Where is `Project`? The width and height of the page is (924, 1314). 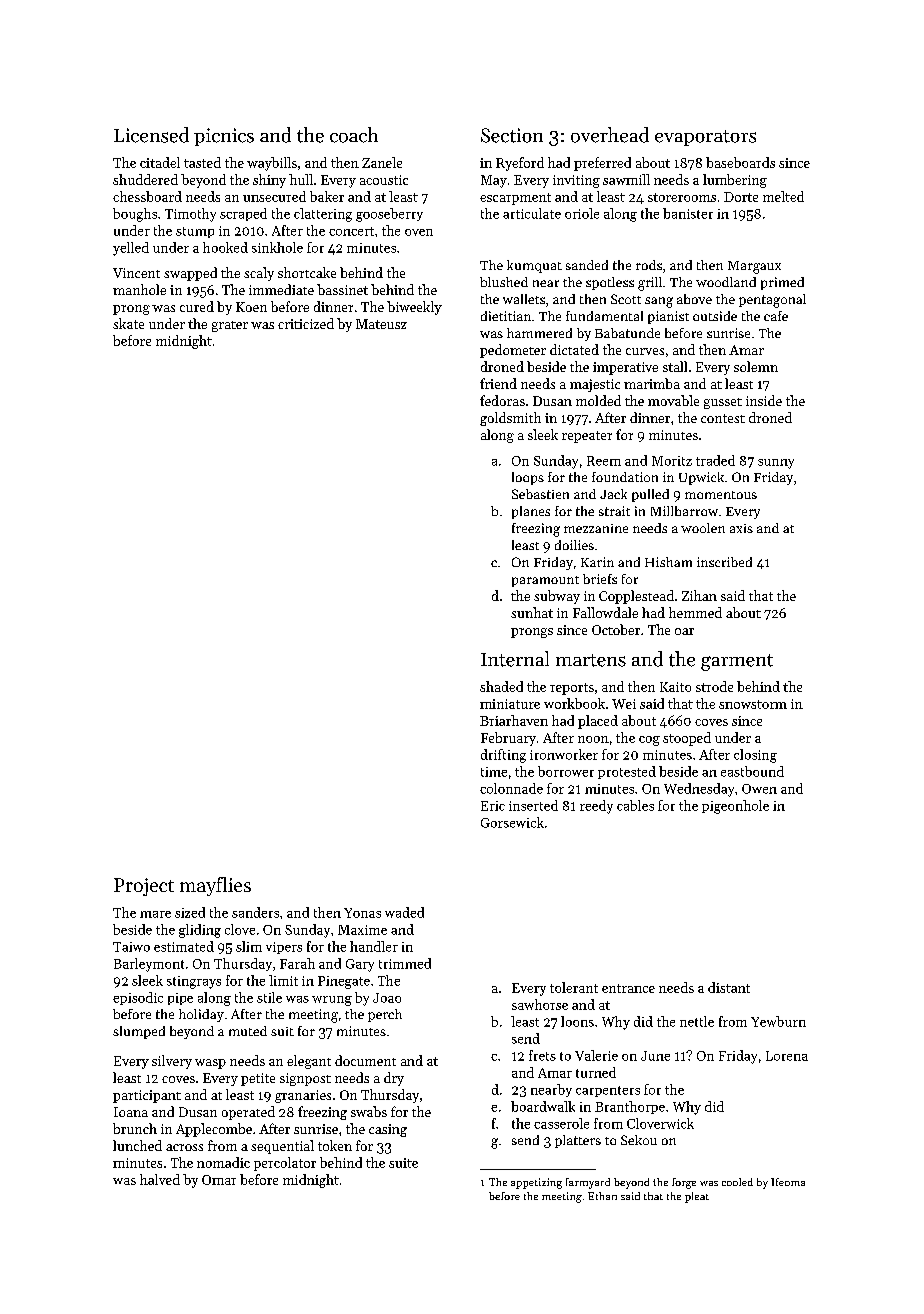
Project is located at coordinates (144, 887).
